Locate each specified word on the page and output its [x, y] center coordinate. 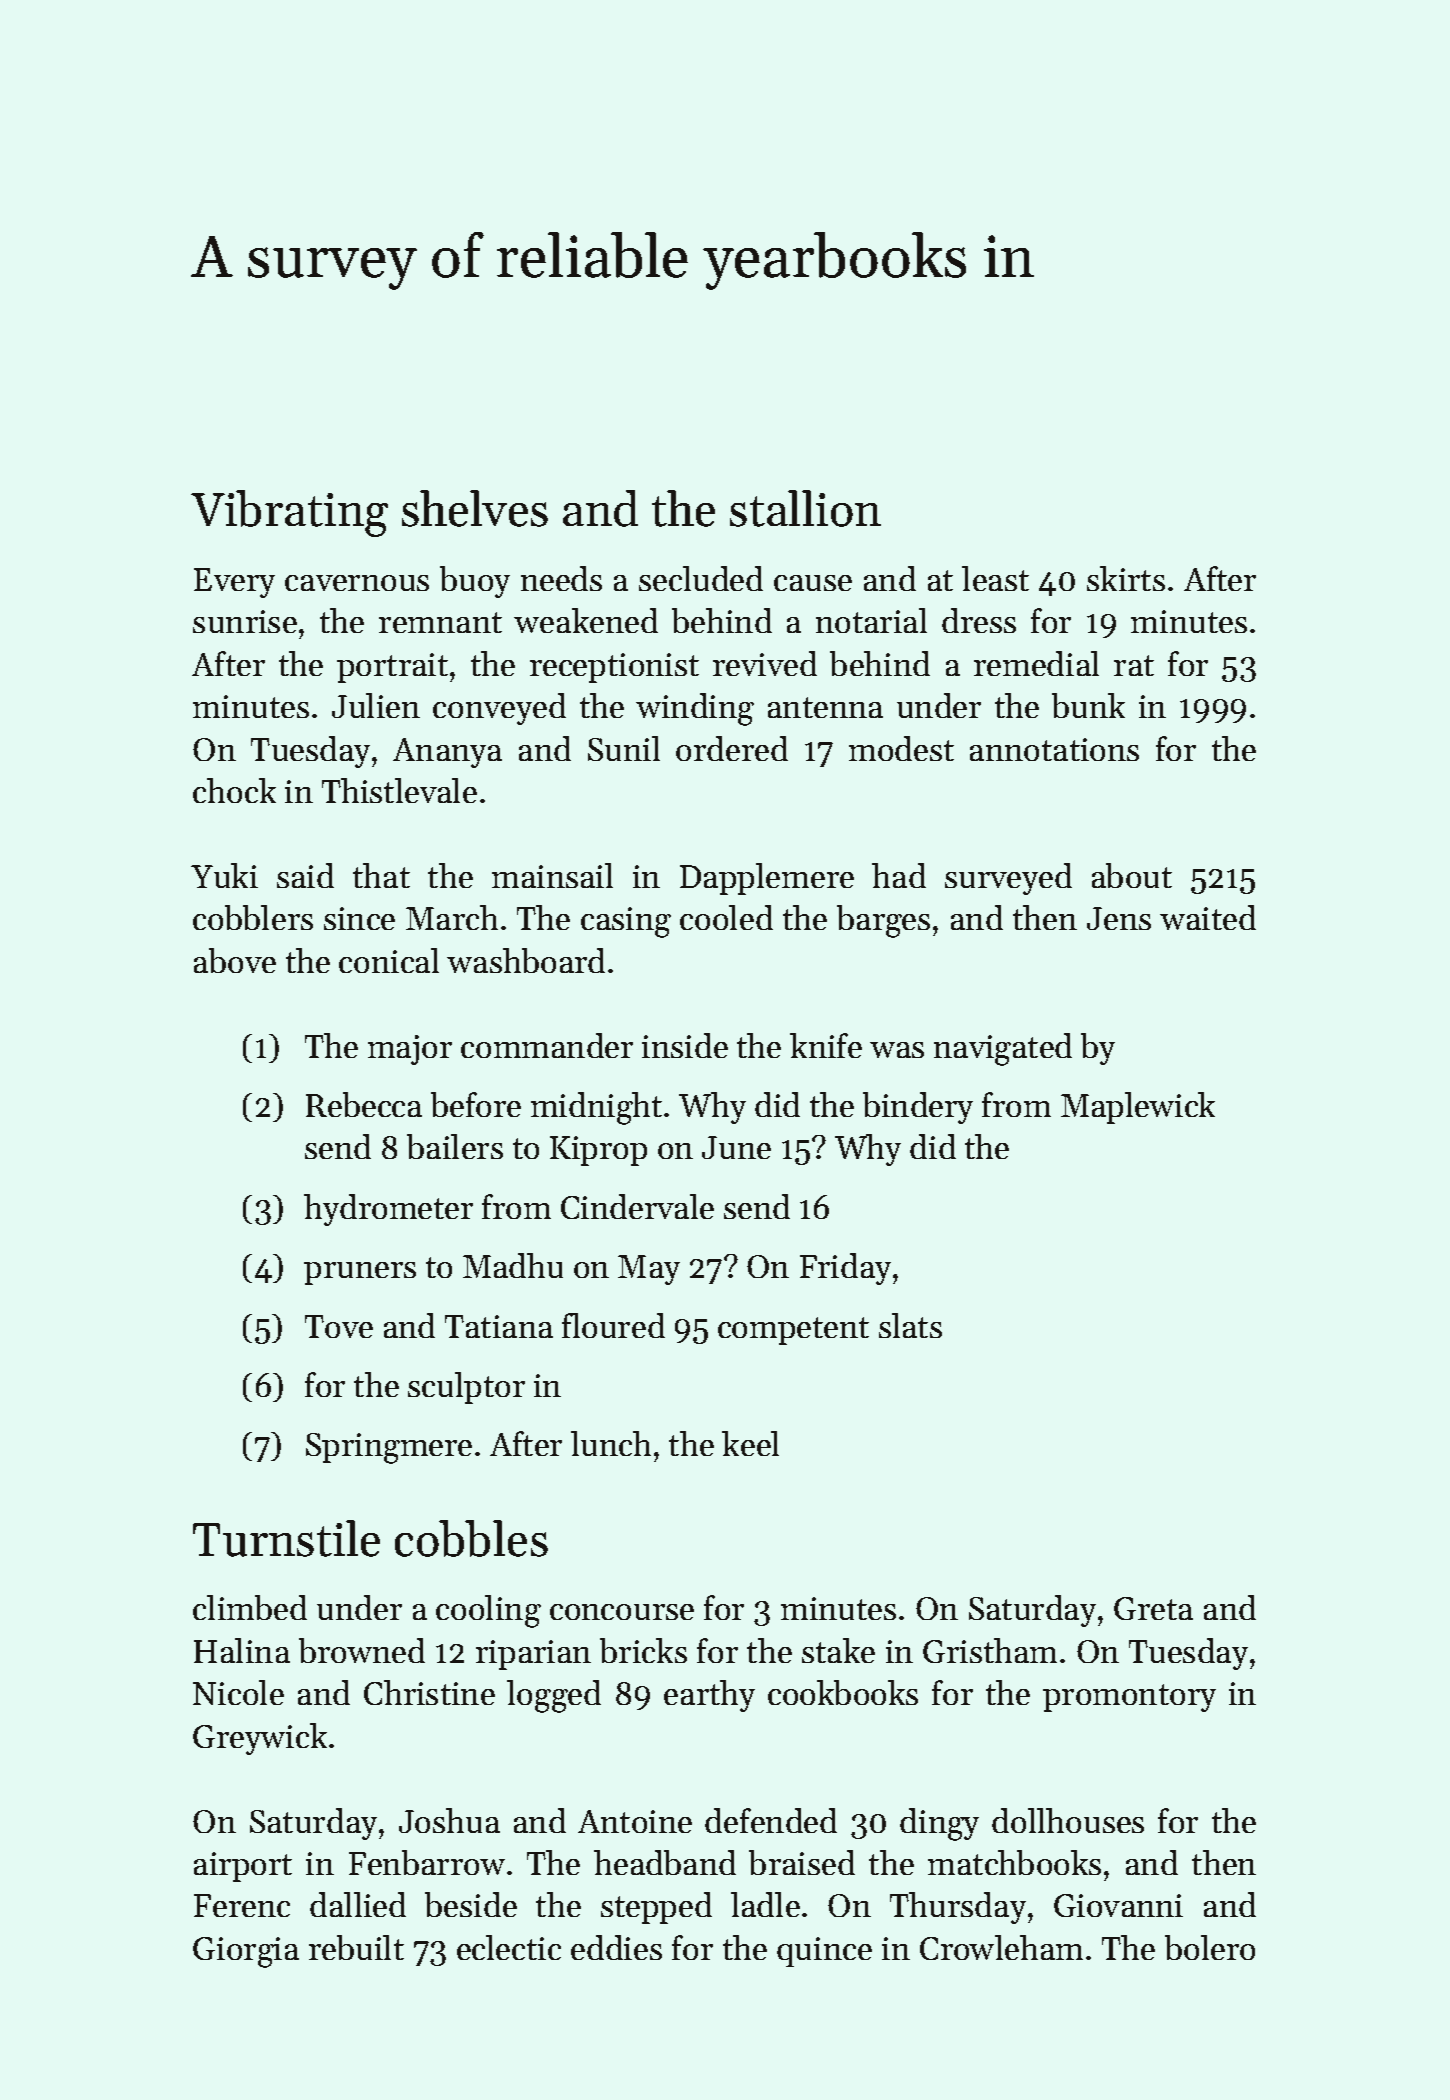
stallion [805, 508]
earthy [709, 1696]
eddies [616, 1947]
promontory [1129, 1698]
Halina [242, 1650]
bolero [1210, 1947]
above [235, 960]
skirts [1126, 578]
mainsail [552, 875]
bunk [1088, 705]
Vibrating [289, 513]
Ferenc [242, 1905]
